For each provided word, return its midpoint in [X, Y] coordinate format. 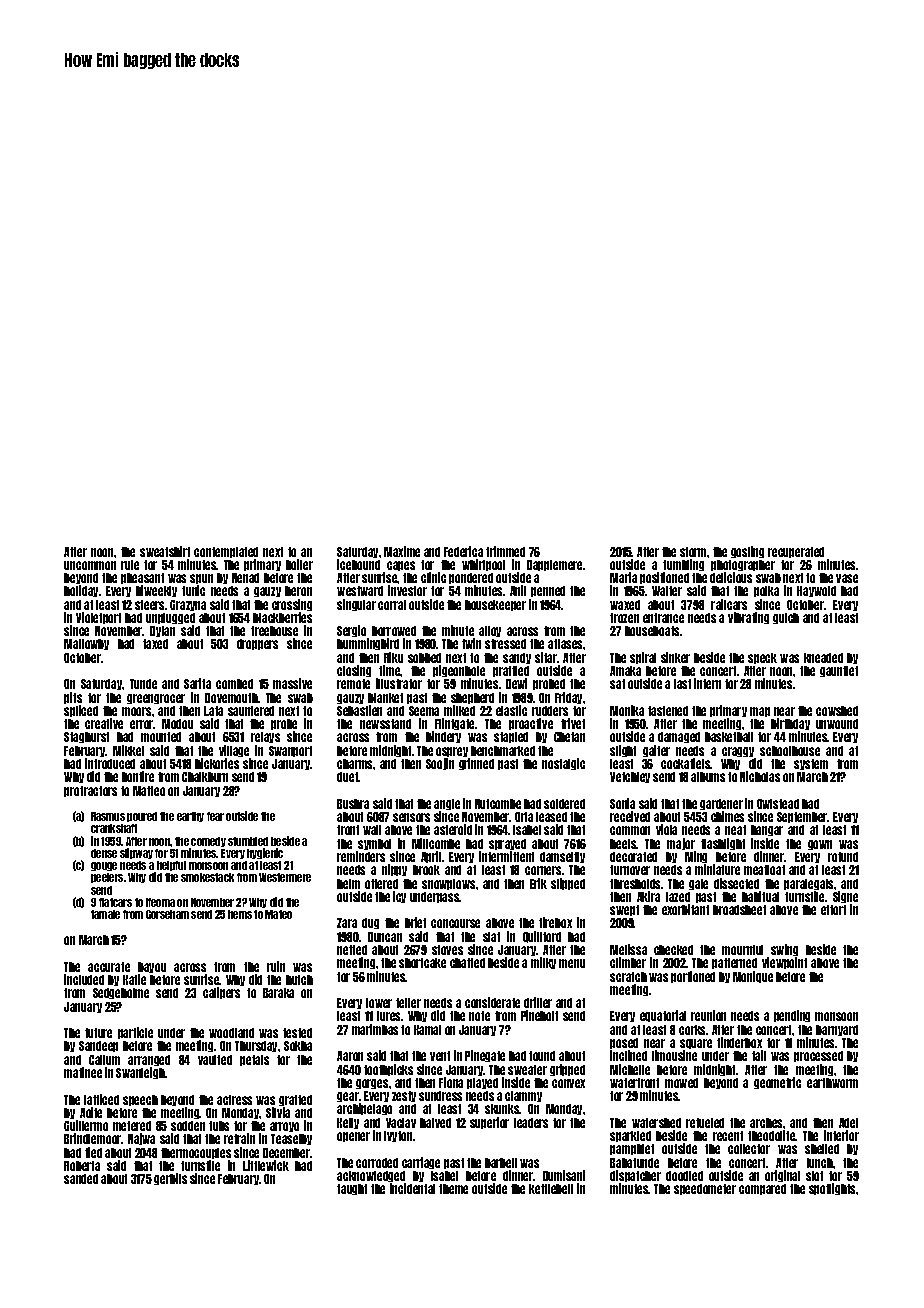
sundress [440, 1096]
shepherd [472, 698]
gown [820, 845]
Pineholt [539, 1015]
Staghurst [86, 737]
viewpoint [784, 963]
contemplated [226, 552]
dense [104, 853]
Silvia [278, 1112]
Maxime [402, 551]
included [84, 979]
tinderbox [739, 1042]
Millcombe [436, 843]
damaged [679, 737]
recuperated [796, 552]
